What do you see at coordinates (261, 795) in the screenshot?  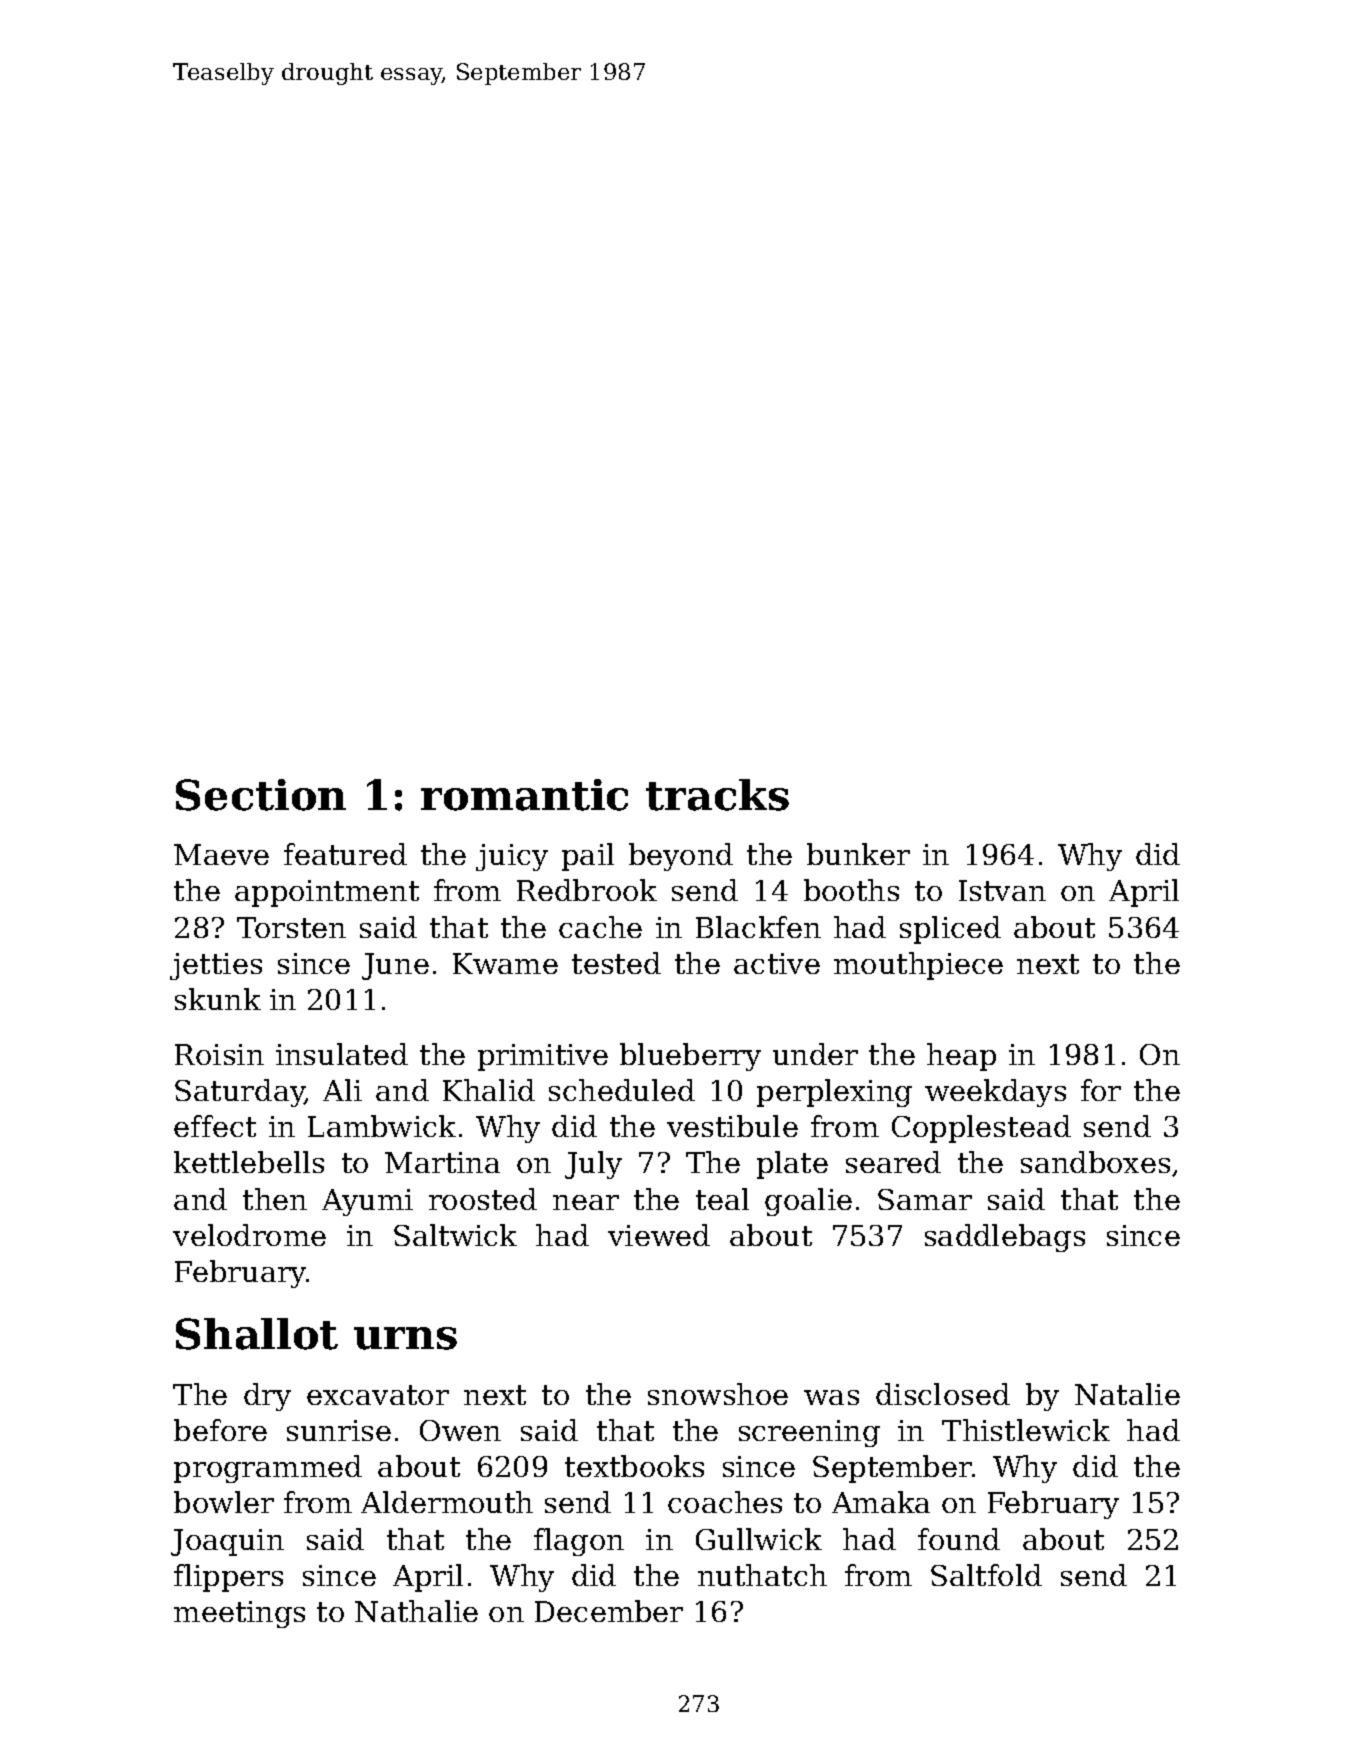 I see `Section` at bounding box center [261, 795].
